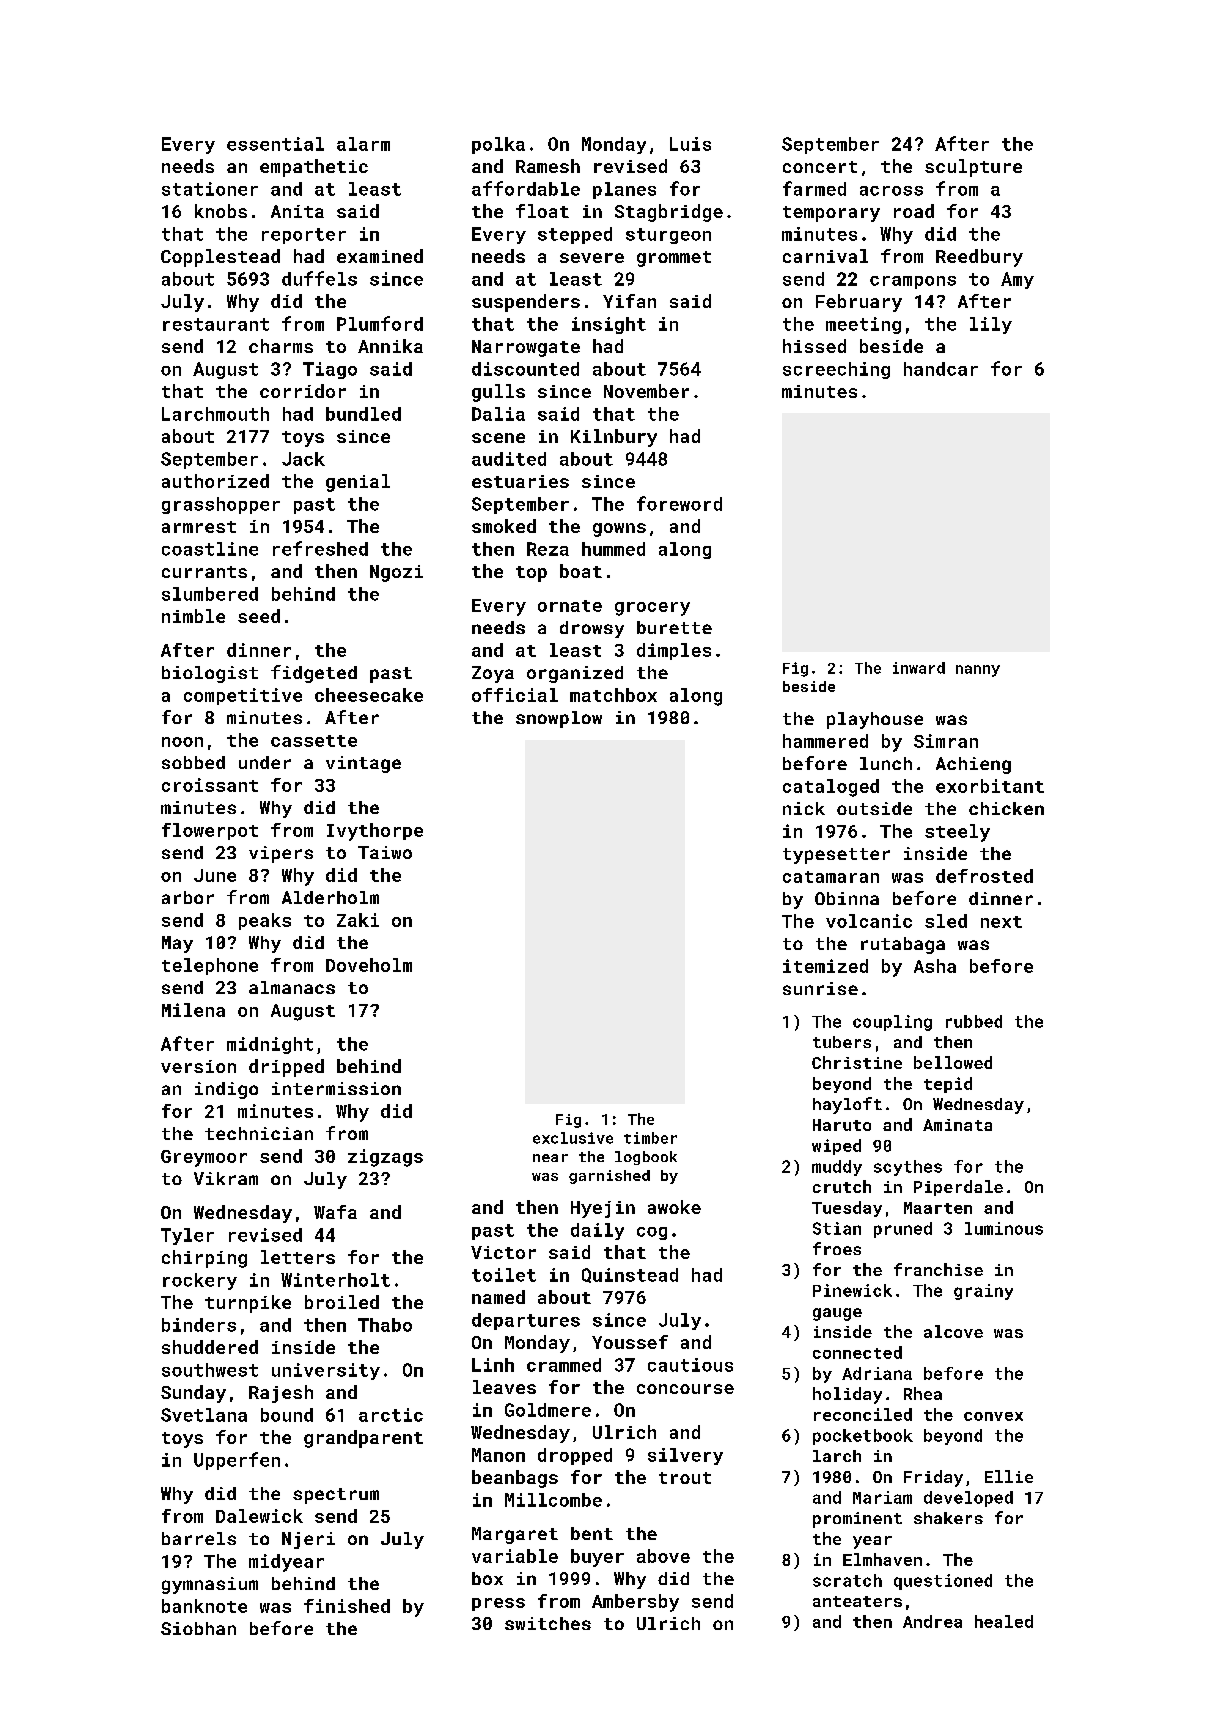  Describe the element at coordinates (650, 1138) in the image. I see `timber` at that location.
